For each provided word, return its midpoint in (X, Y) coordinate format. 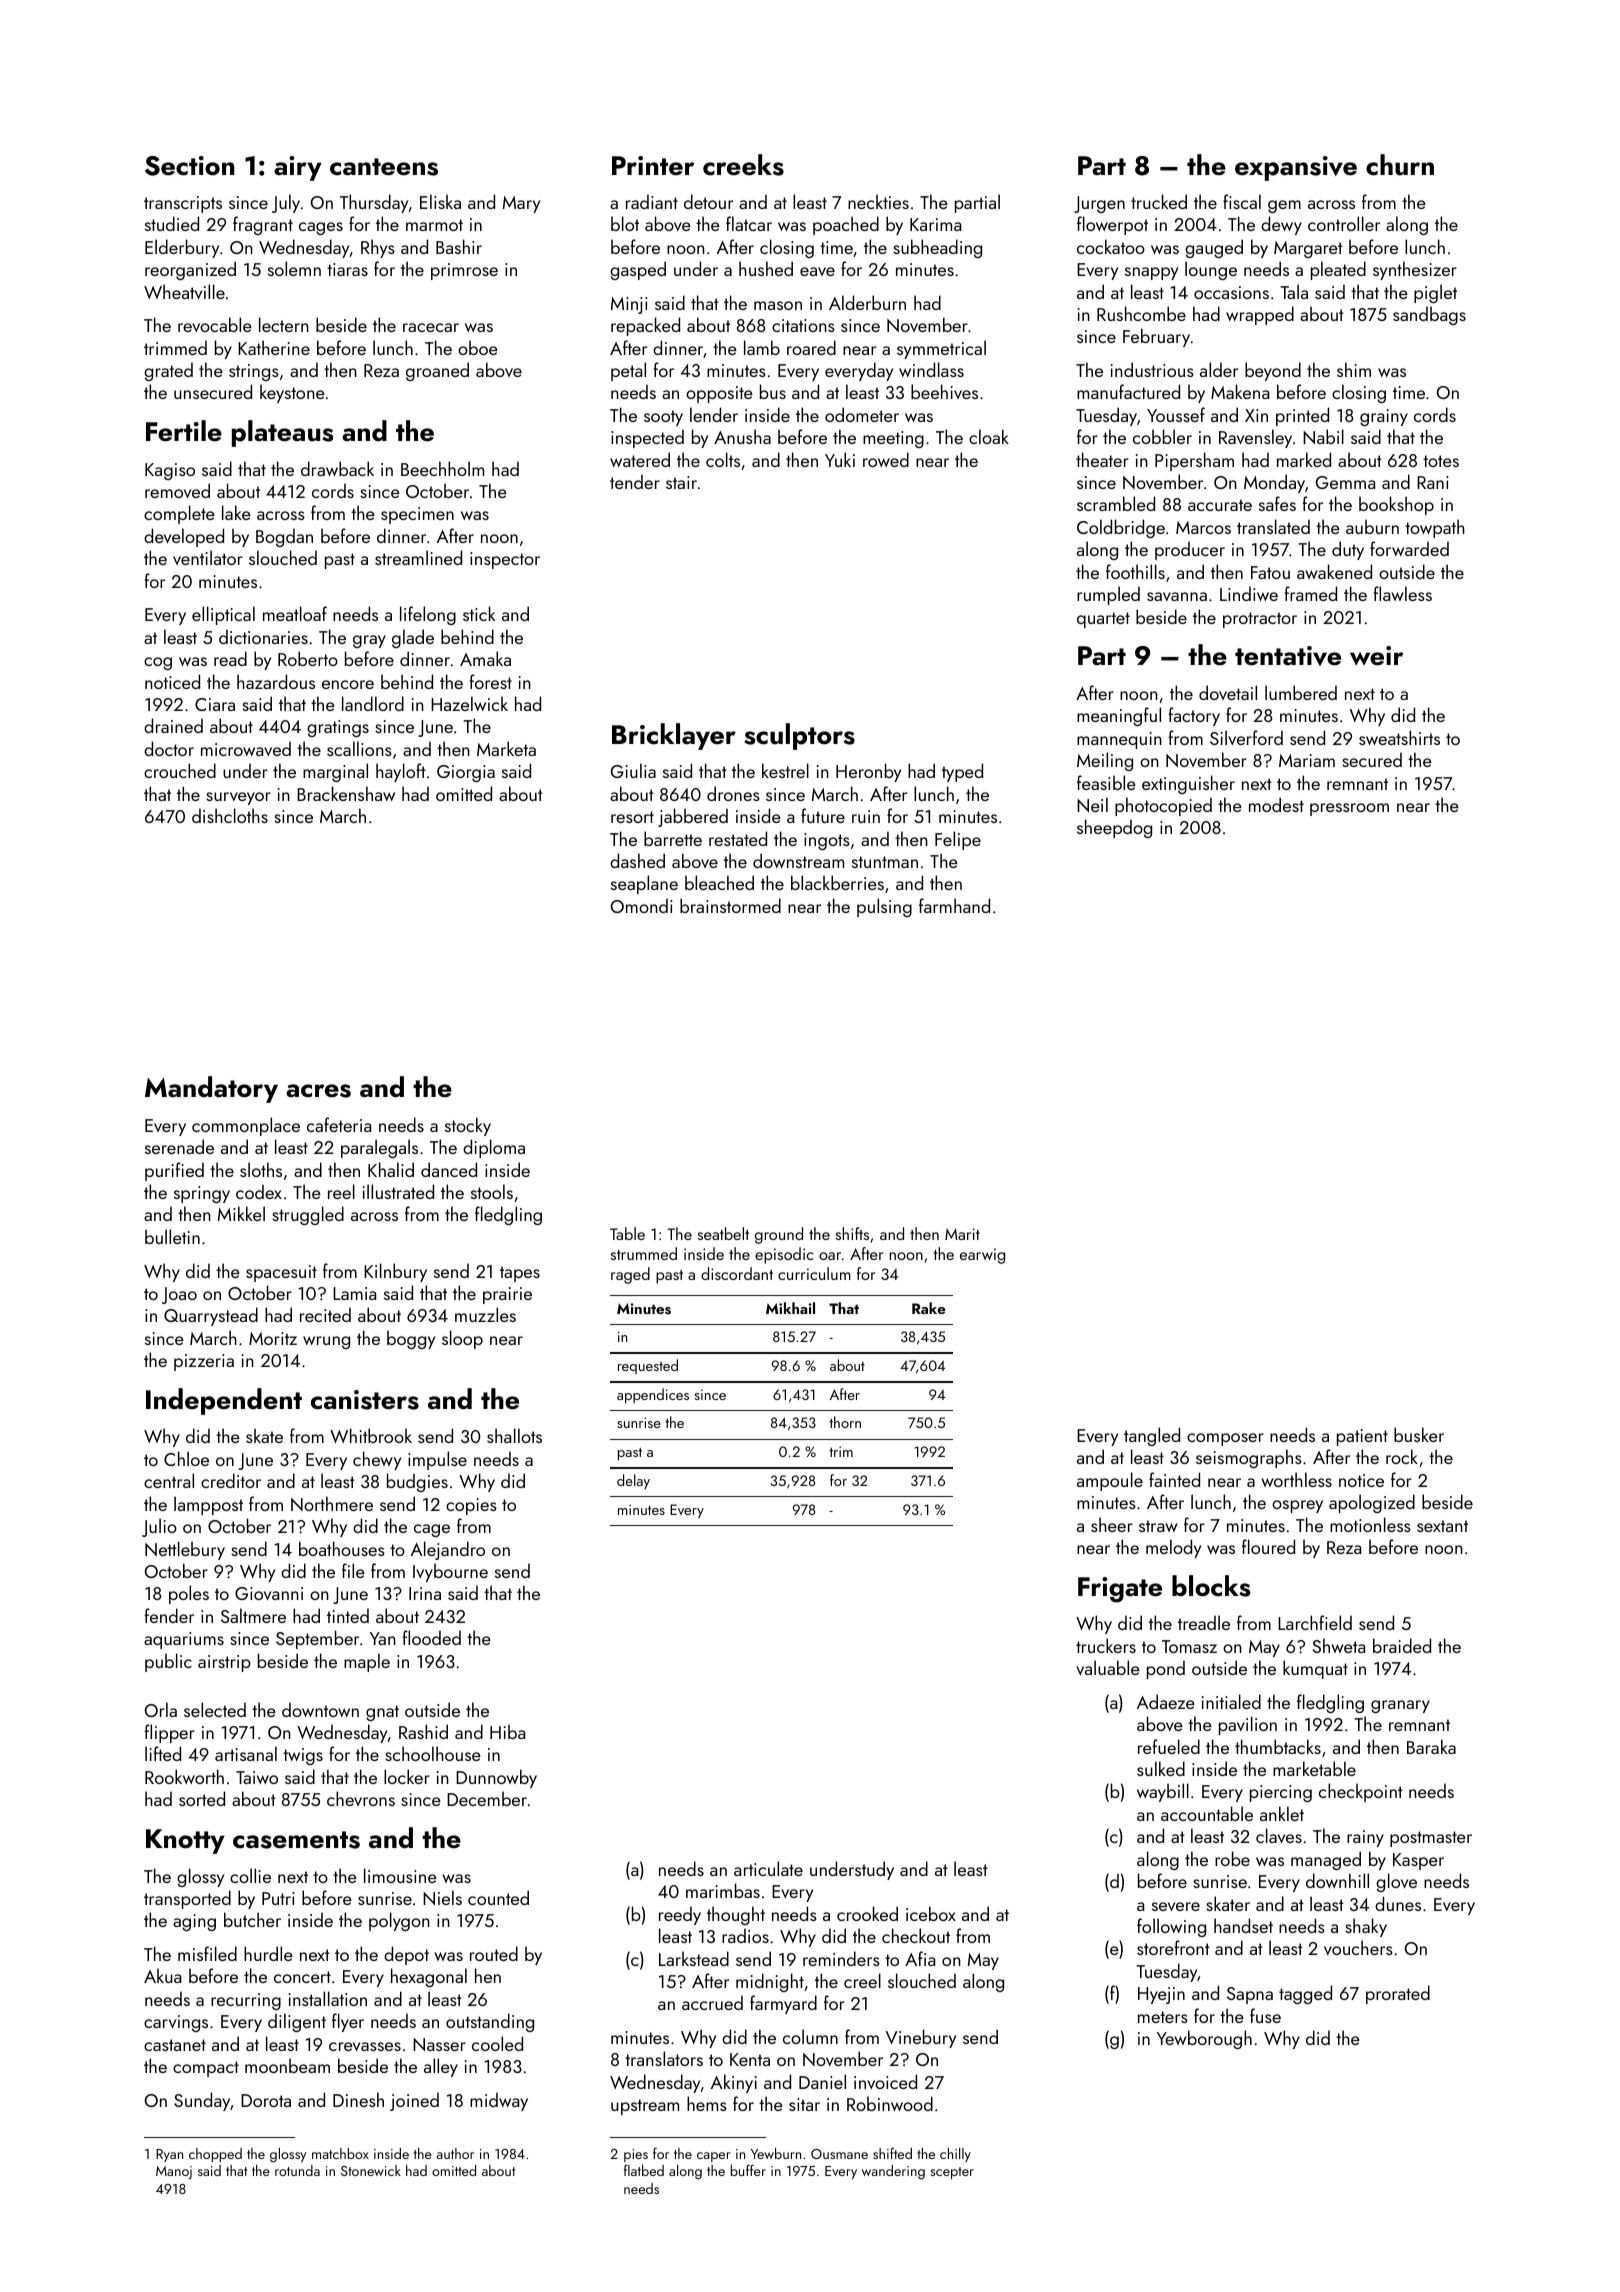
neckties (878, 201)
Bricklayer (674, 736)
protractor (1260, 620)
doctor (169, 748)
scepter (952, 2173)
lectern (284, 324)
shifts (852, 1233)
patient (1362, 1437)
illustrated (398, 1191)
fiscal (1242, 201)
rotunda (297, 2170)
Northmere (332, 1503)
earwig (982, 1256)
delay (633, 1481)
